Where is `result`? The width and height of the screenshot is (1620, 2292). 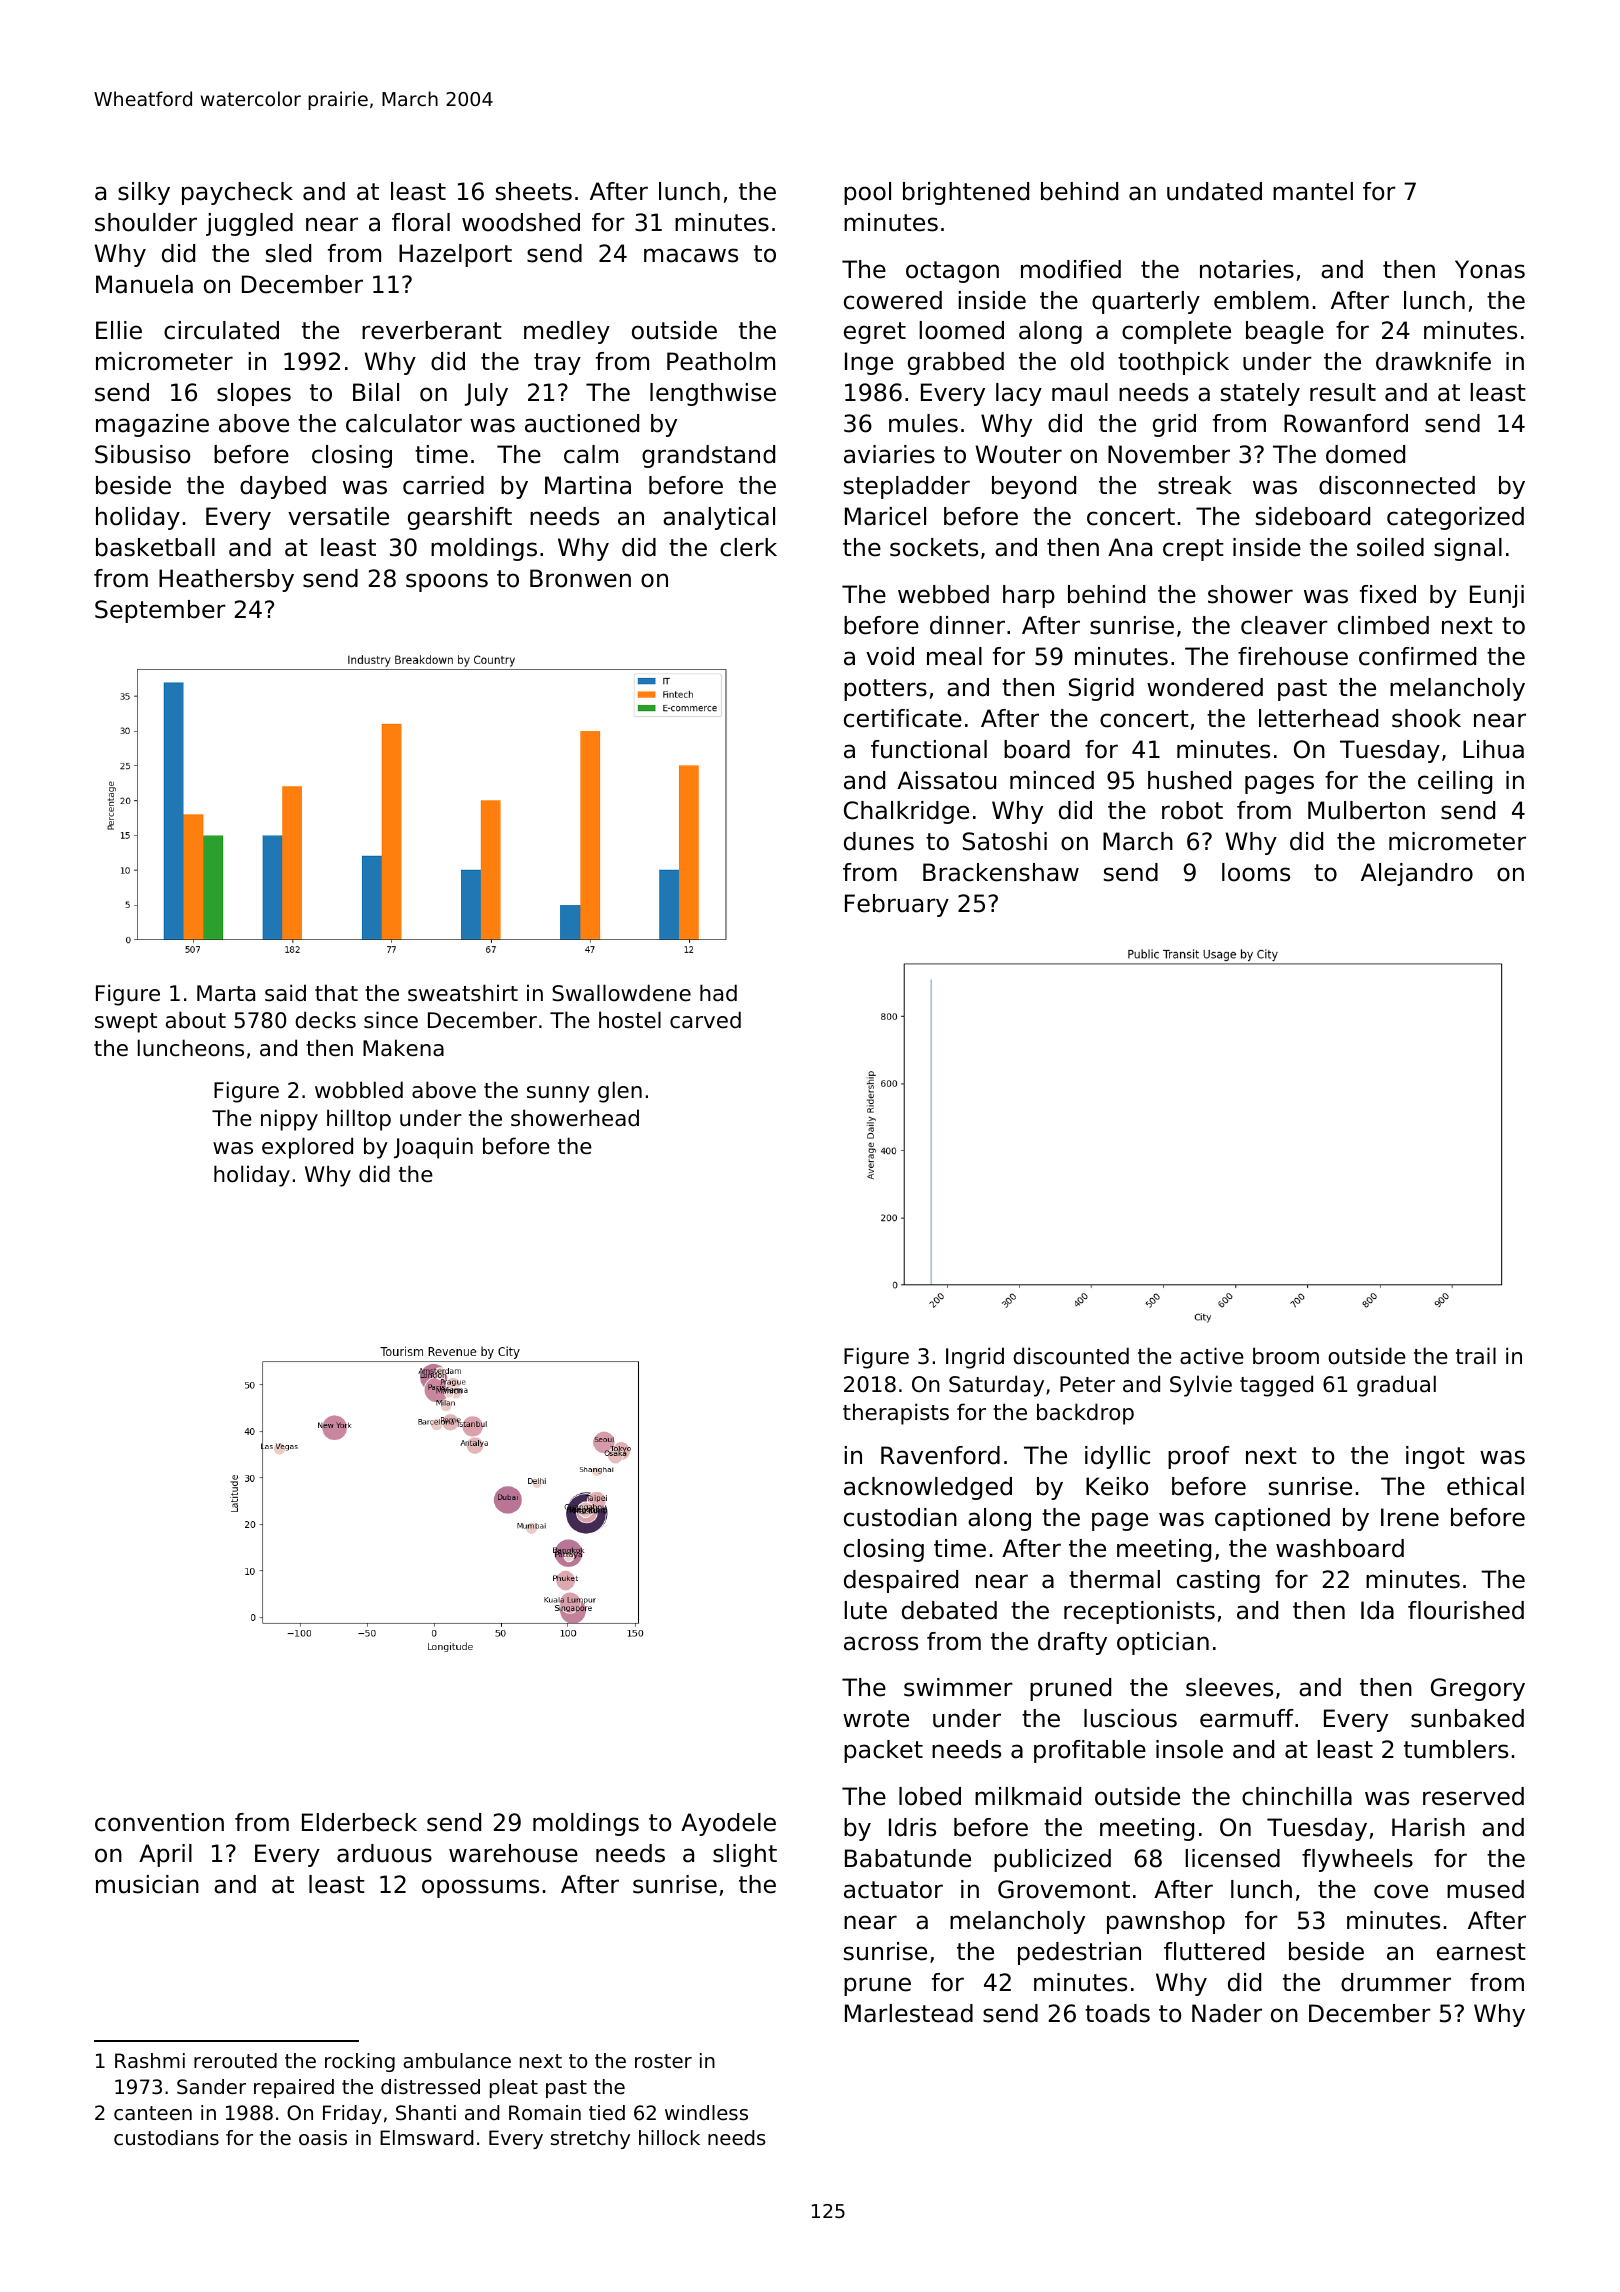 result is located at coordinates (1343, 392).
